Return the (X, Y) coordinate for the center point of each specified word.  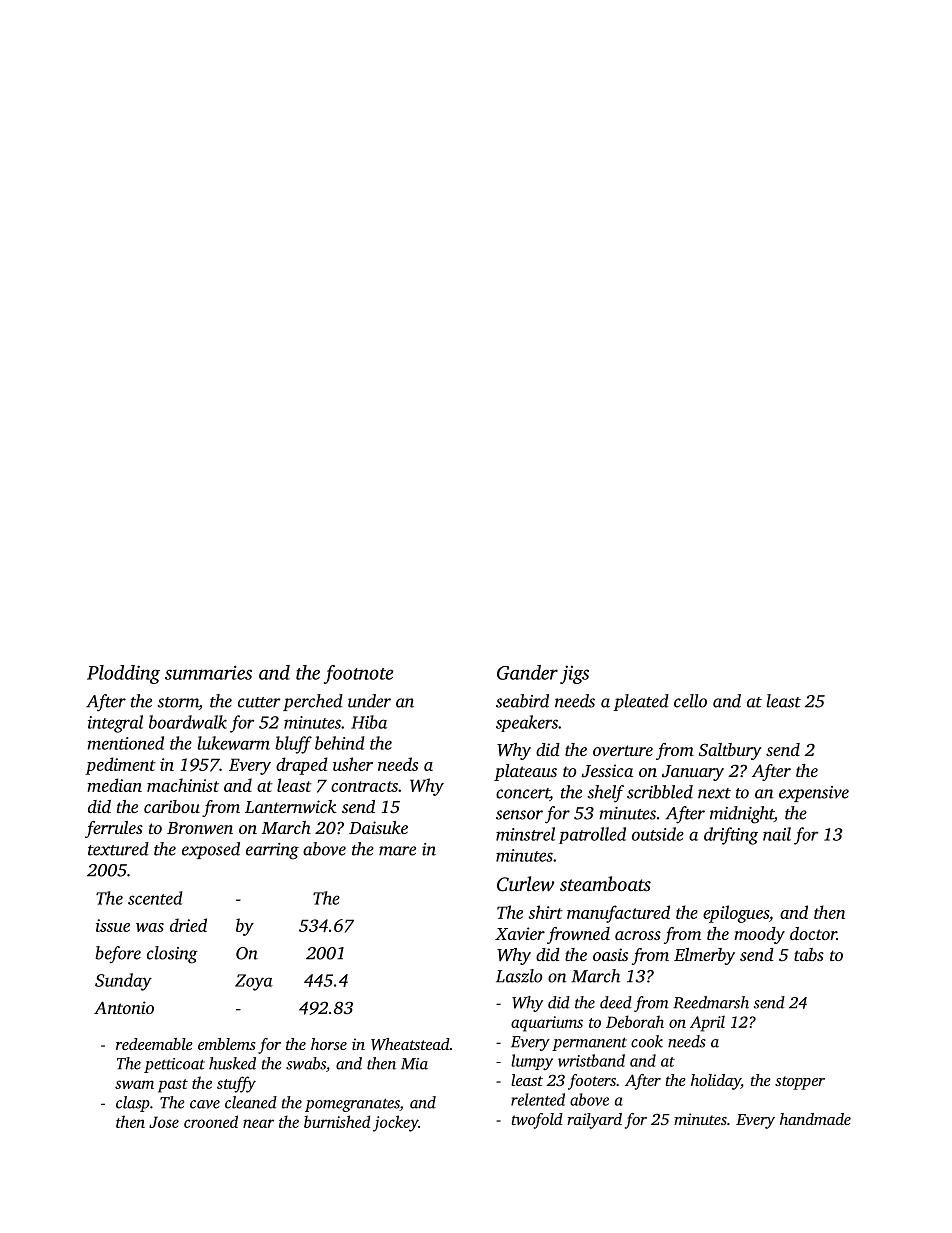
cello (690, 701)
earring (272, 851)
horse (329, 1044)
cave (205, 1104)
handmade (815, 1119)
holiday (716, 1082)
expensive (814, 794)
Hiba (369, 722)
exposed (211, 850)
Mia (414, 1064)
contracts (364, 786)
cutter (259, 702)
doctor (813, 933)
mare (397, 851)
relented (538, 1099)
